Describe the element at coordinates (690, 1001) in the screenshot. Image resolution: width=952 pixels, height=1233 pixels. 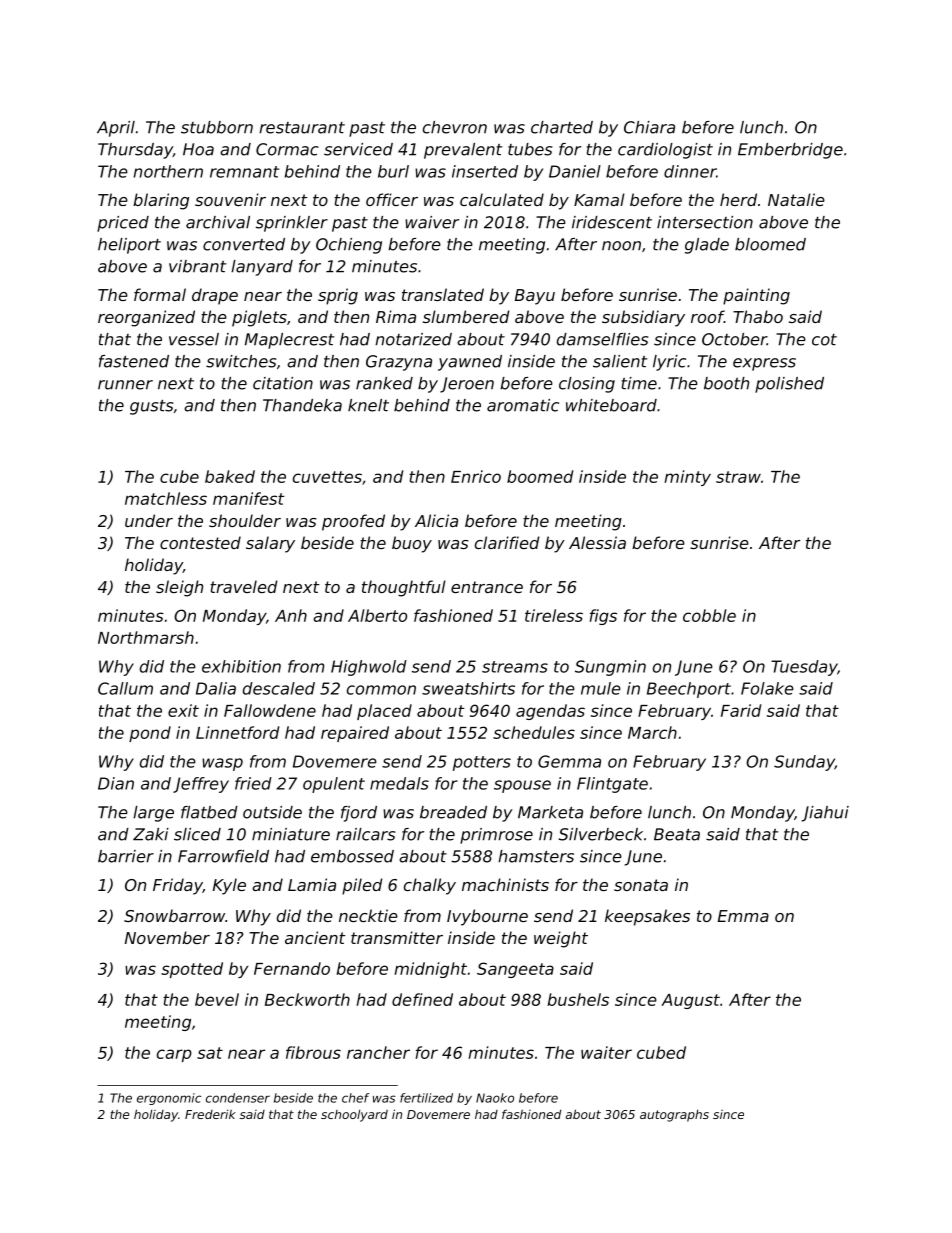
I see `August` at that location.
